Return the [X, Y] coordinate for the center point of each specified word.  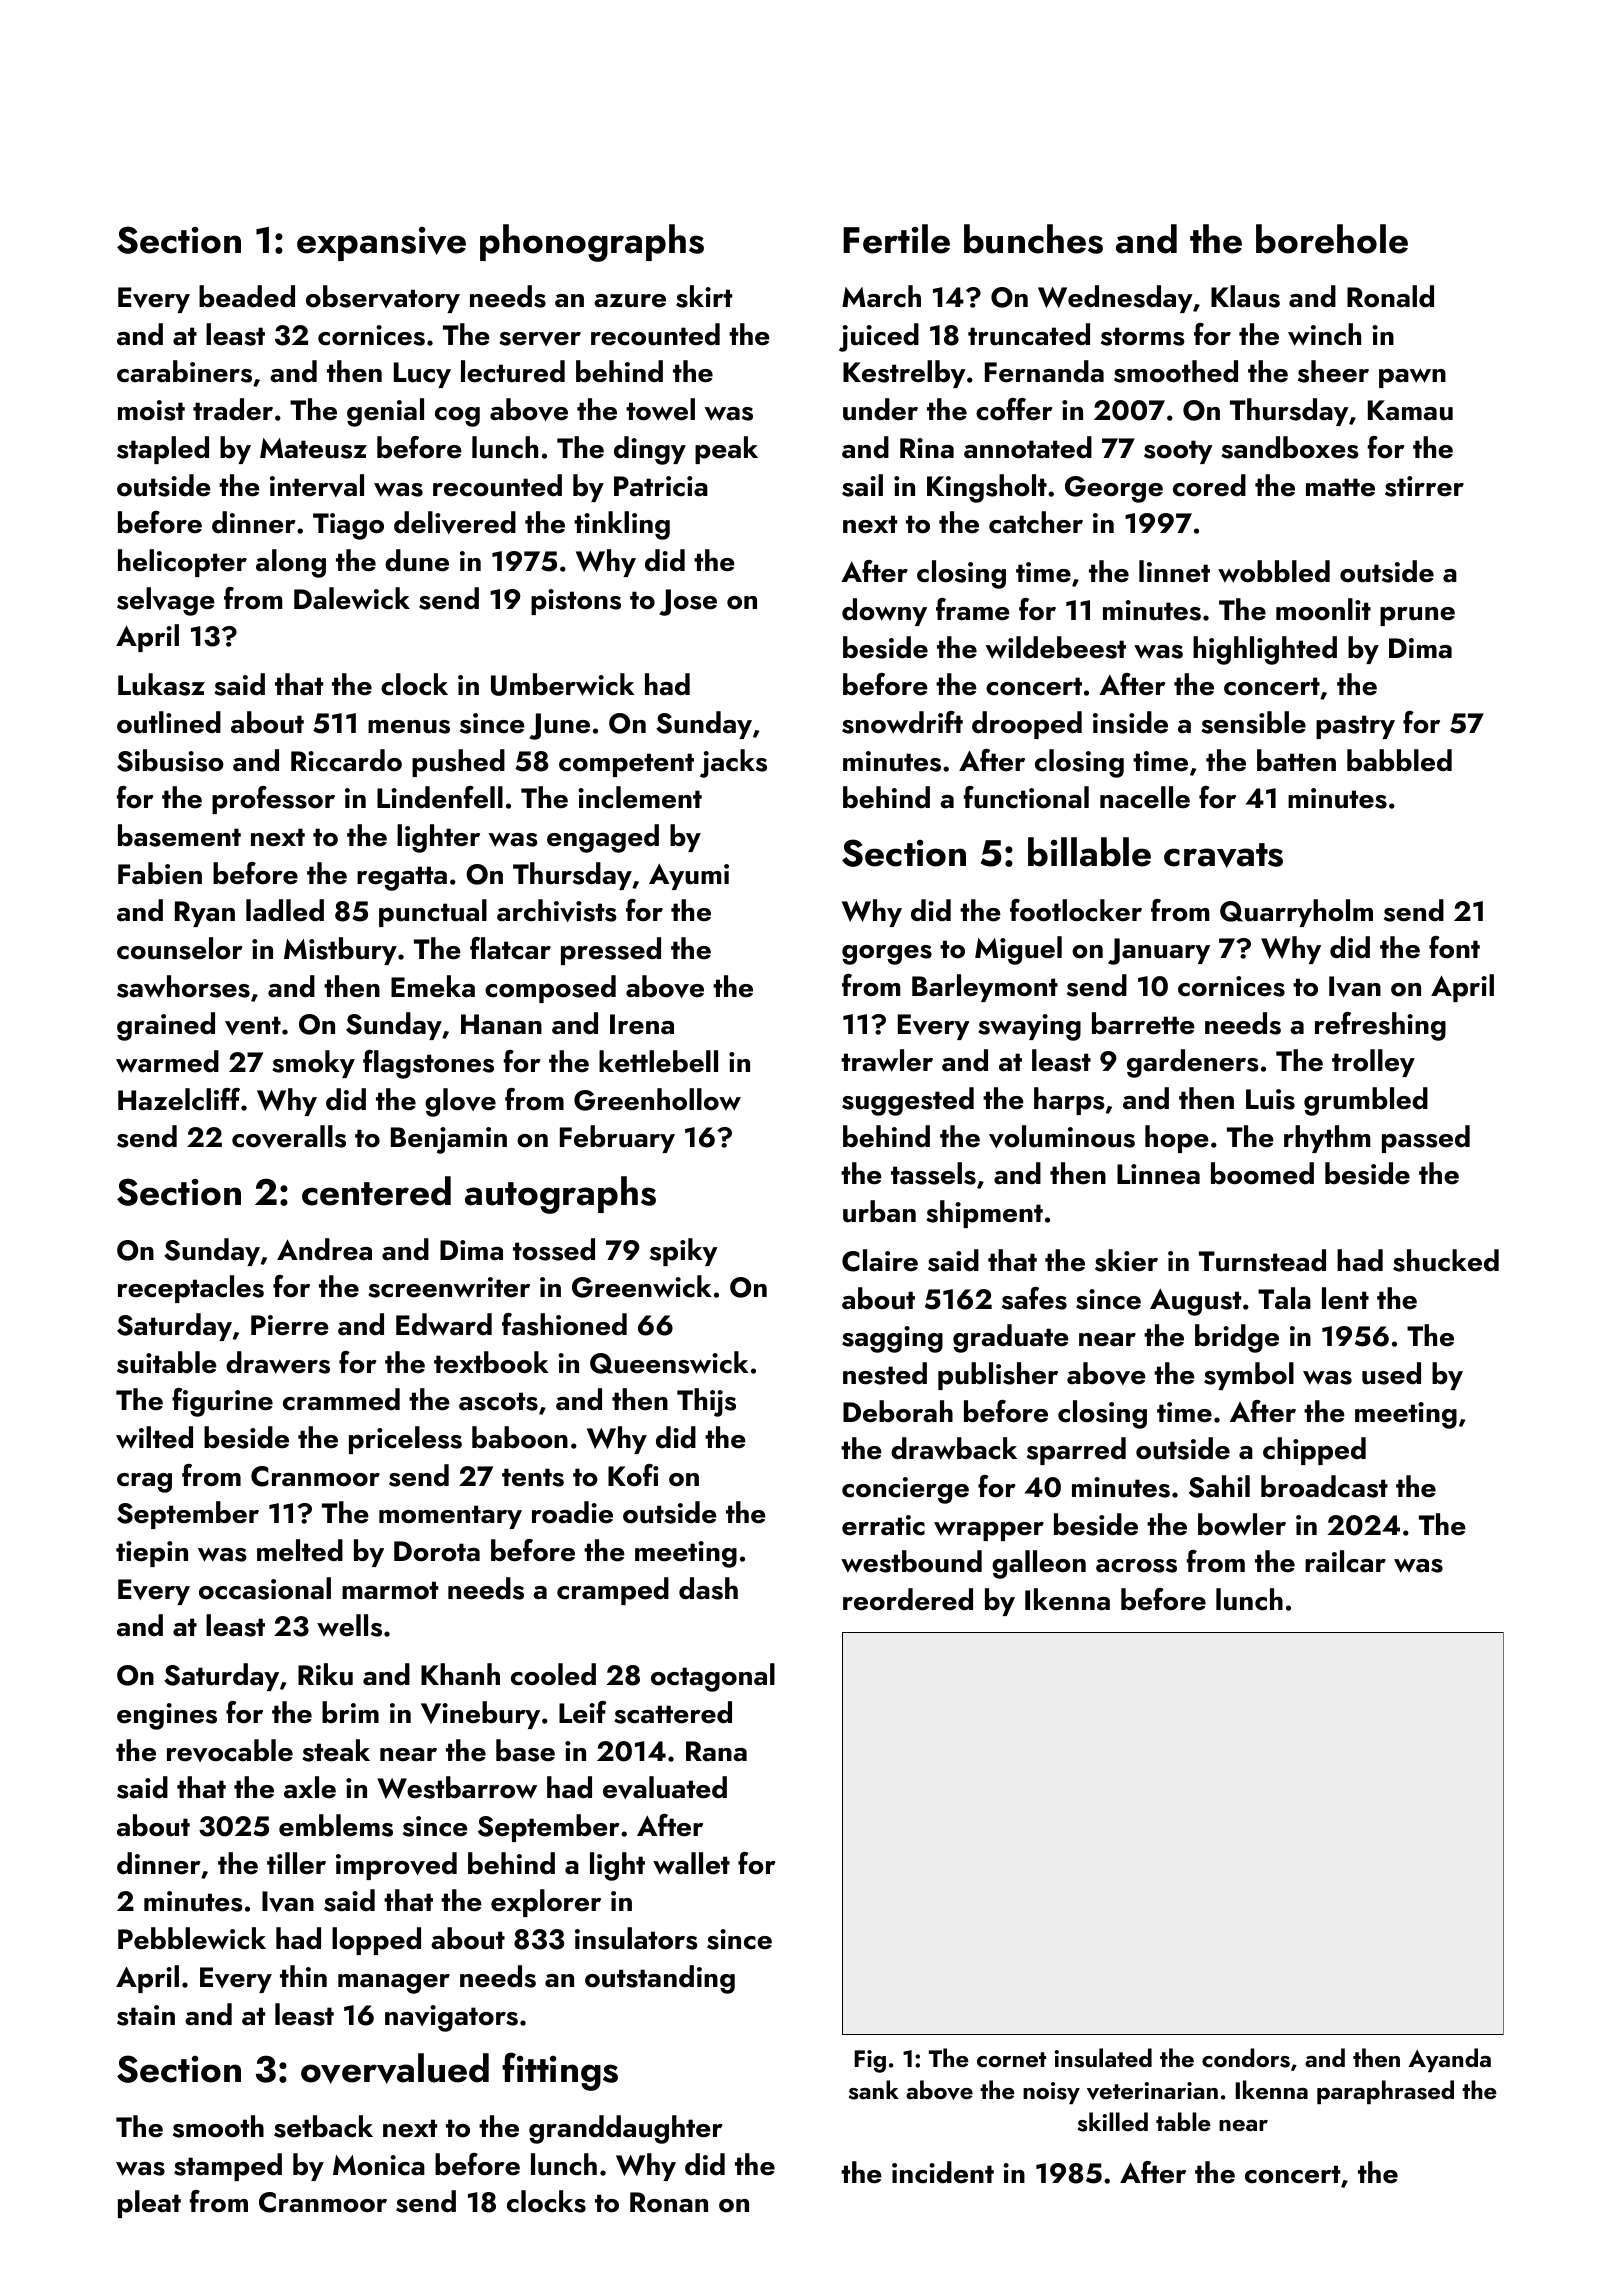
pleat [149, 2204]
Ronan [669, 2202]
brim [350, 1712]
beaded [247, 296]
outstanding [660, 1979]
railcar [1345, 1561]
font [1454, 947]
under [880, 409]
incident [943, 2172]
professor [273, 800]
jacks [733, 763]
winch [1324, 334]
